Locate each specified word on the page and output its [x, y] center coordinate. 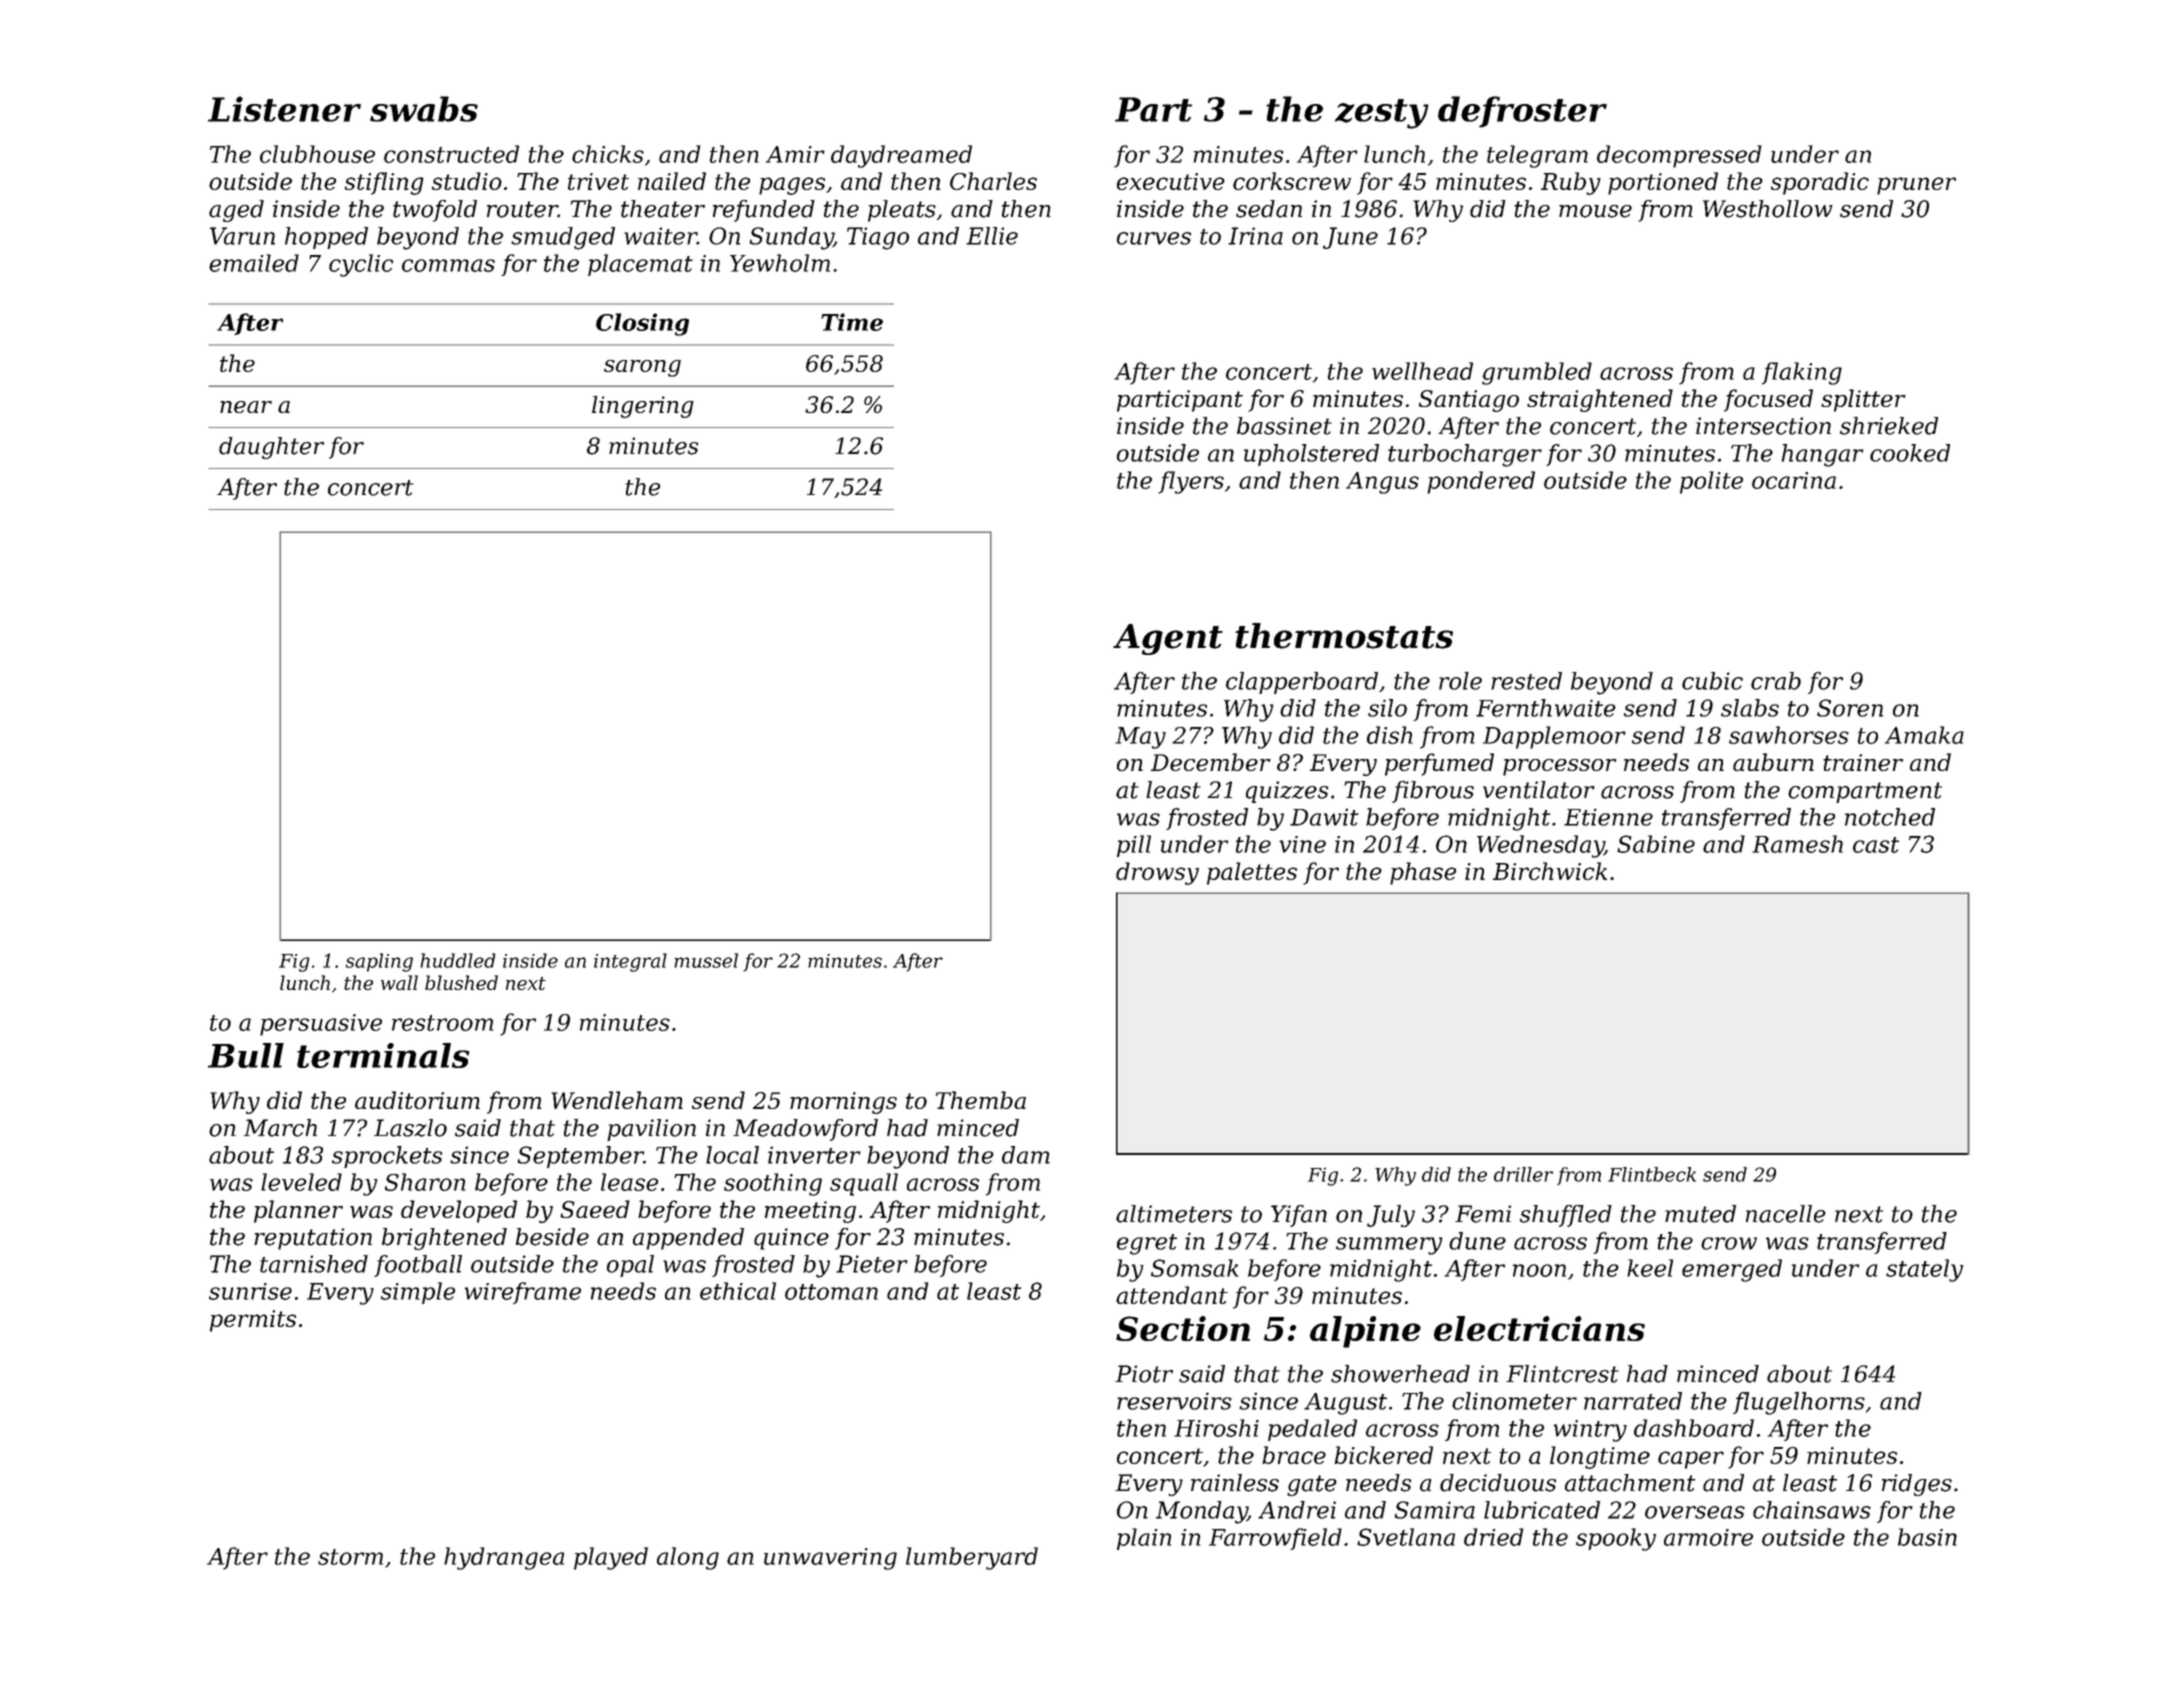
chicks [608, 154]
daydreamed [901, 156]
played [611, 1558]
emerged [1732, 1270]
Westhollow [1768, 209]
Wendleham [617, 1100]
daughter [271, 448]
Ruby [1571, 183]
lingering [643, 407]
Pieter [872, 1264]
